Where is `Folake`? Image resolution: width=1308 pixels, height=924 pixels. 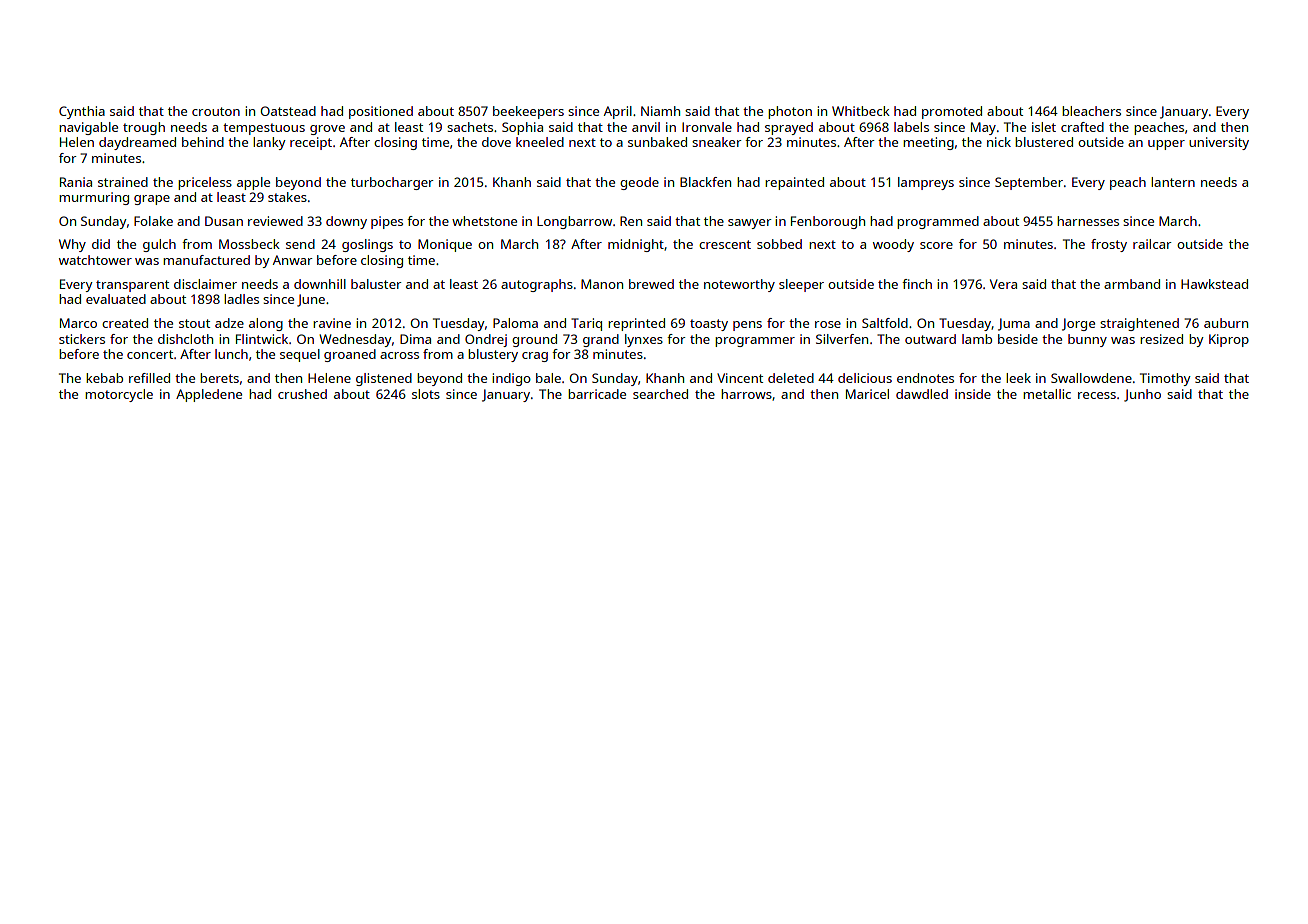
Folake is located at coordinates (153, 221).
